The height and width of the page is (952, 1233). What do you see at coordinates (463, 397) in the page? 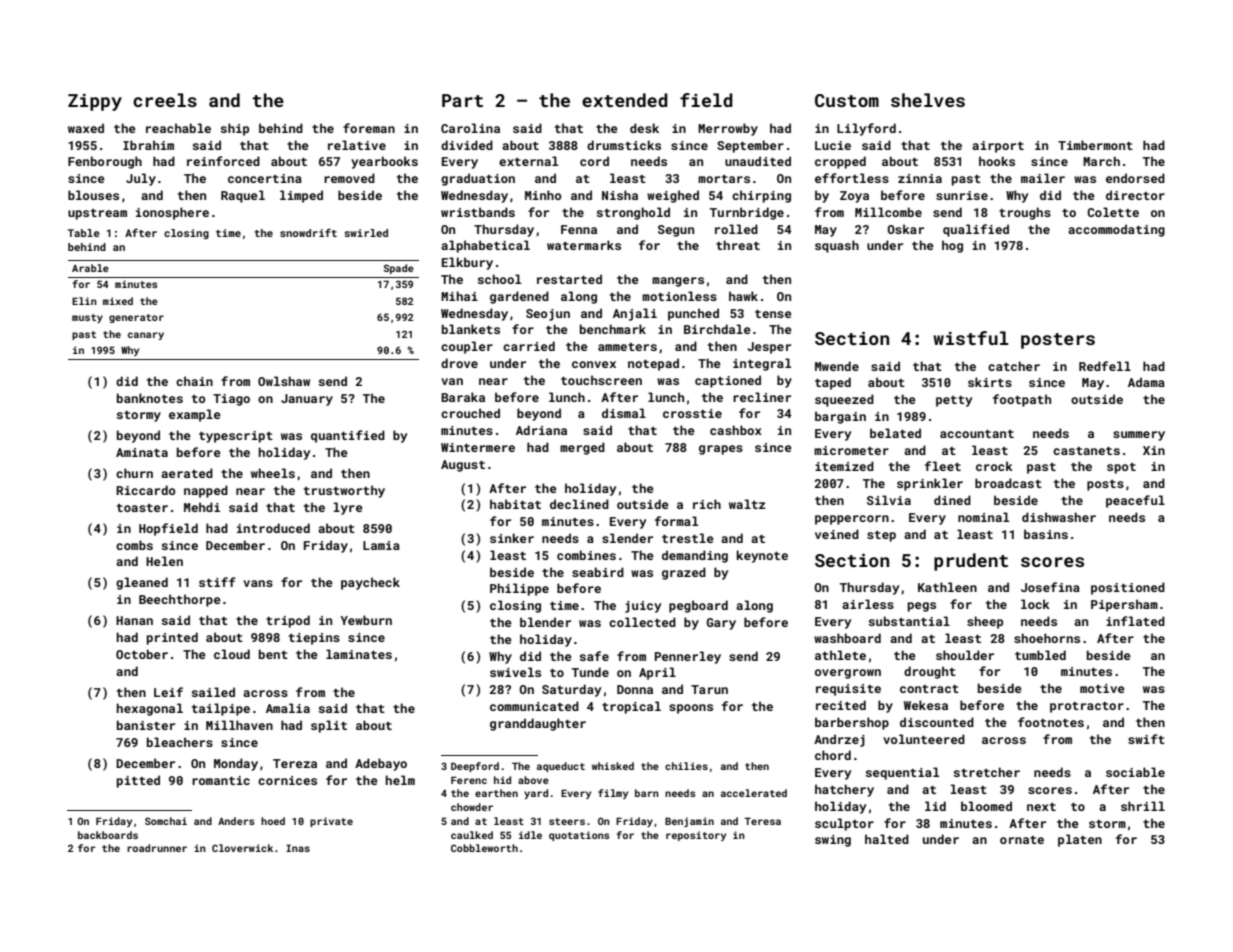
I see `Baraka` at bounding box center [463, 397].
